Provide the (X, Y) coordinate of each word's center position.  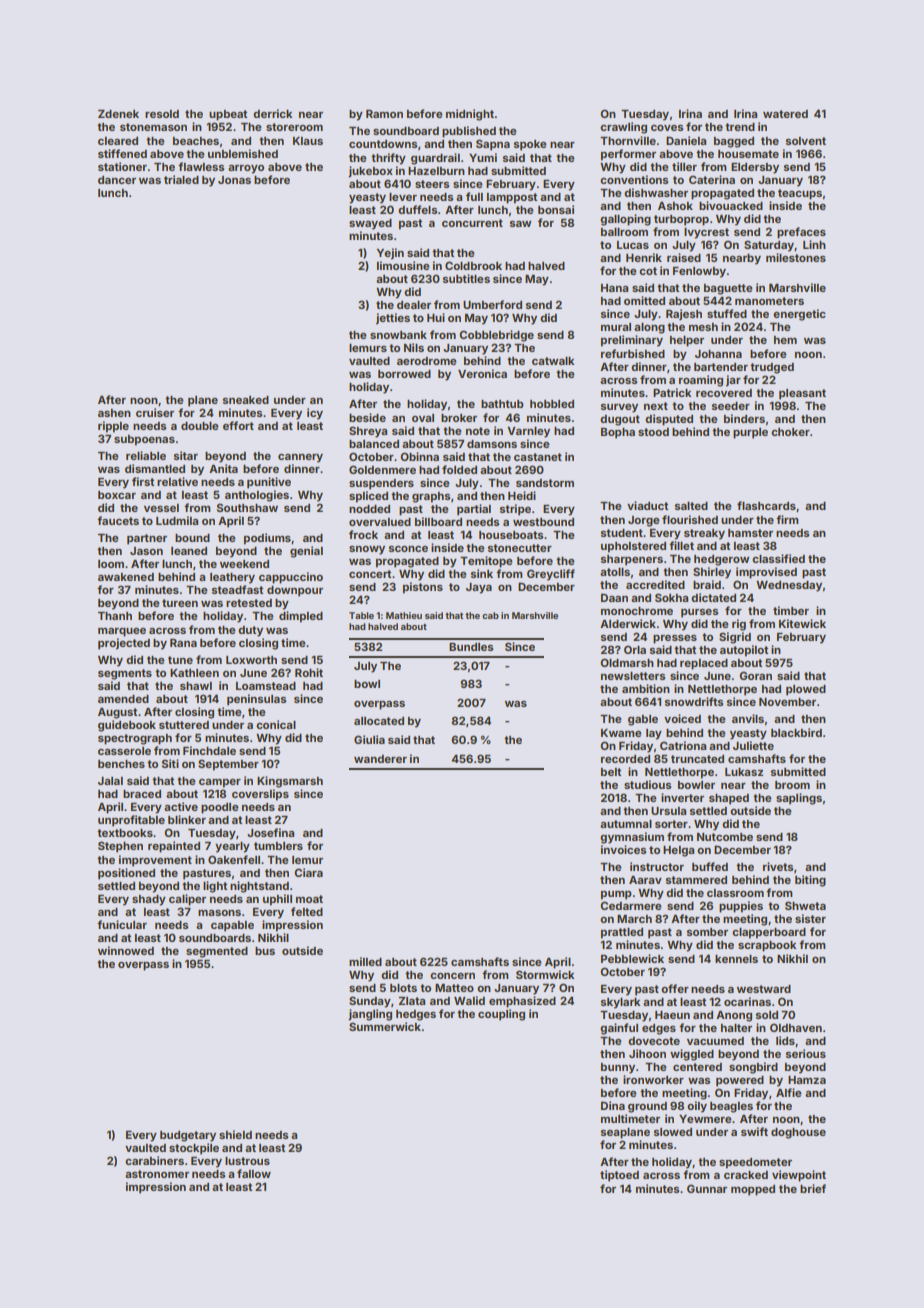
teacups (800, 194)
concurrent (472, 223)
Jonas (234, 180)
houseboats (511, 535)
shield (235, 1134)
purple (750, 433)
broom (792, 785)
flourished (690, 519)
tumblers (278, 846)
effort (238, 425)
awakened (126, 577)
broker (459, 418)
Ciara (308, 872)
